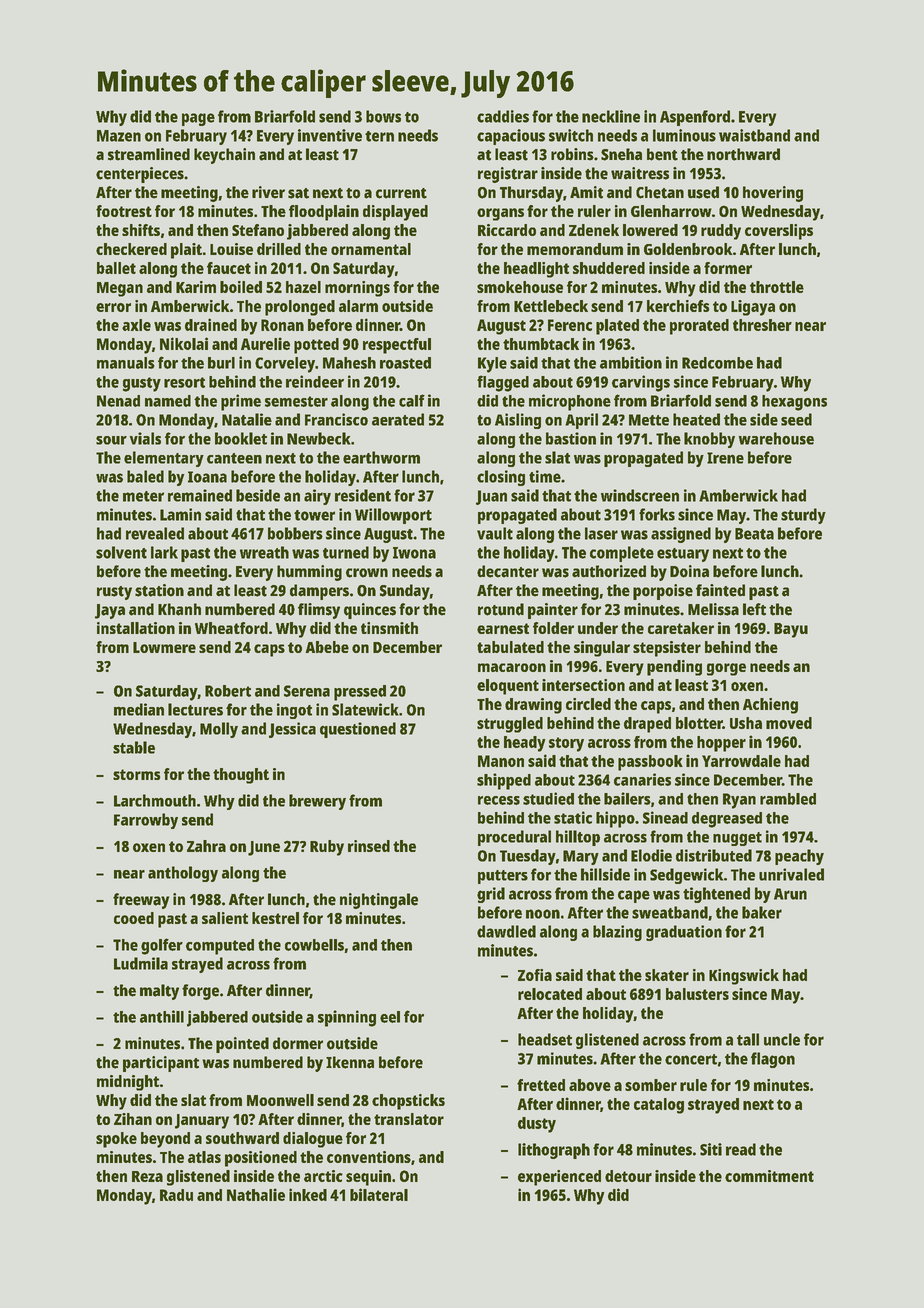 This screenshot has height=1308, width=924. Describe the element at coordinates (583, 685) in the screenshot. I see `intersection` at that location.
